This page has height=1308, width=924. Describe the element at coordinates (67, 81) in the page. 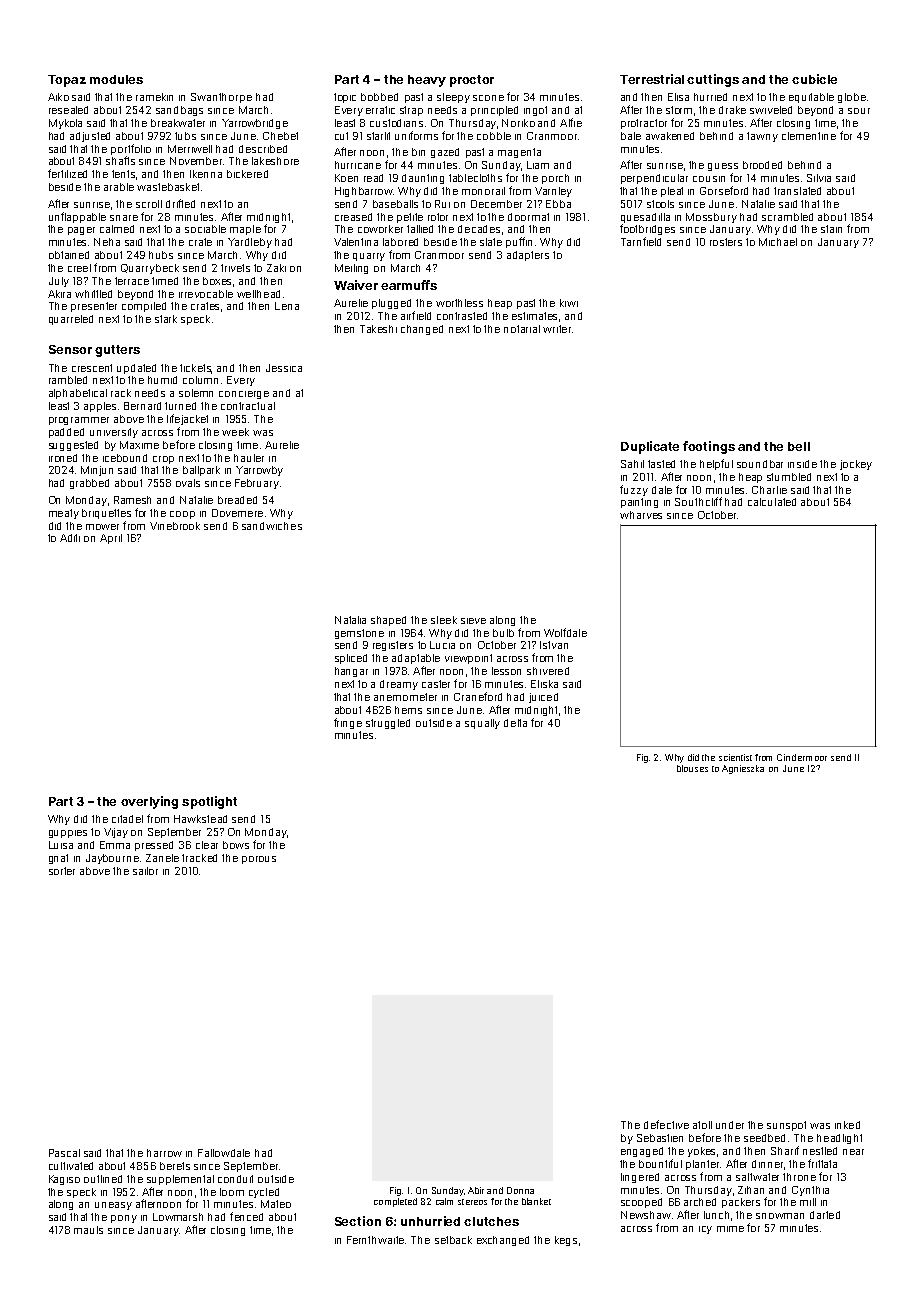

I see `Topaz` at that location.
